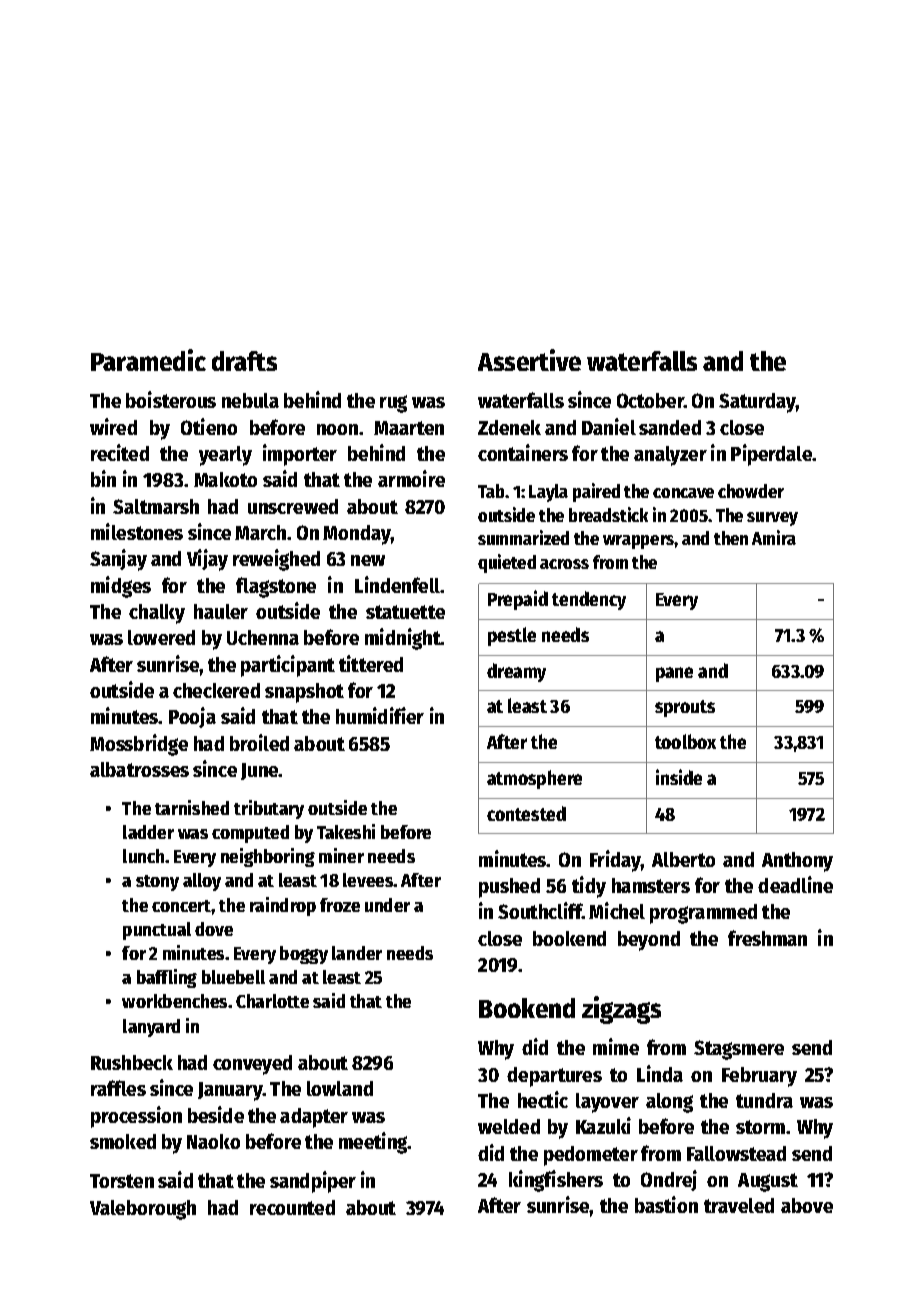 The width and height of the document is (924, 1314). I want to click on hectic, so click(543, 1099).
